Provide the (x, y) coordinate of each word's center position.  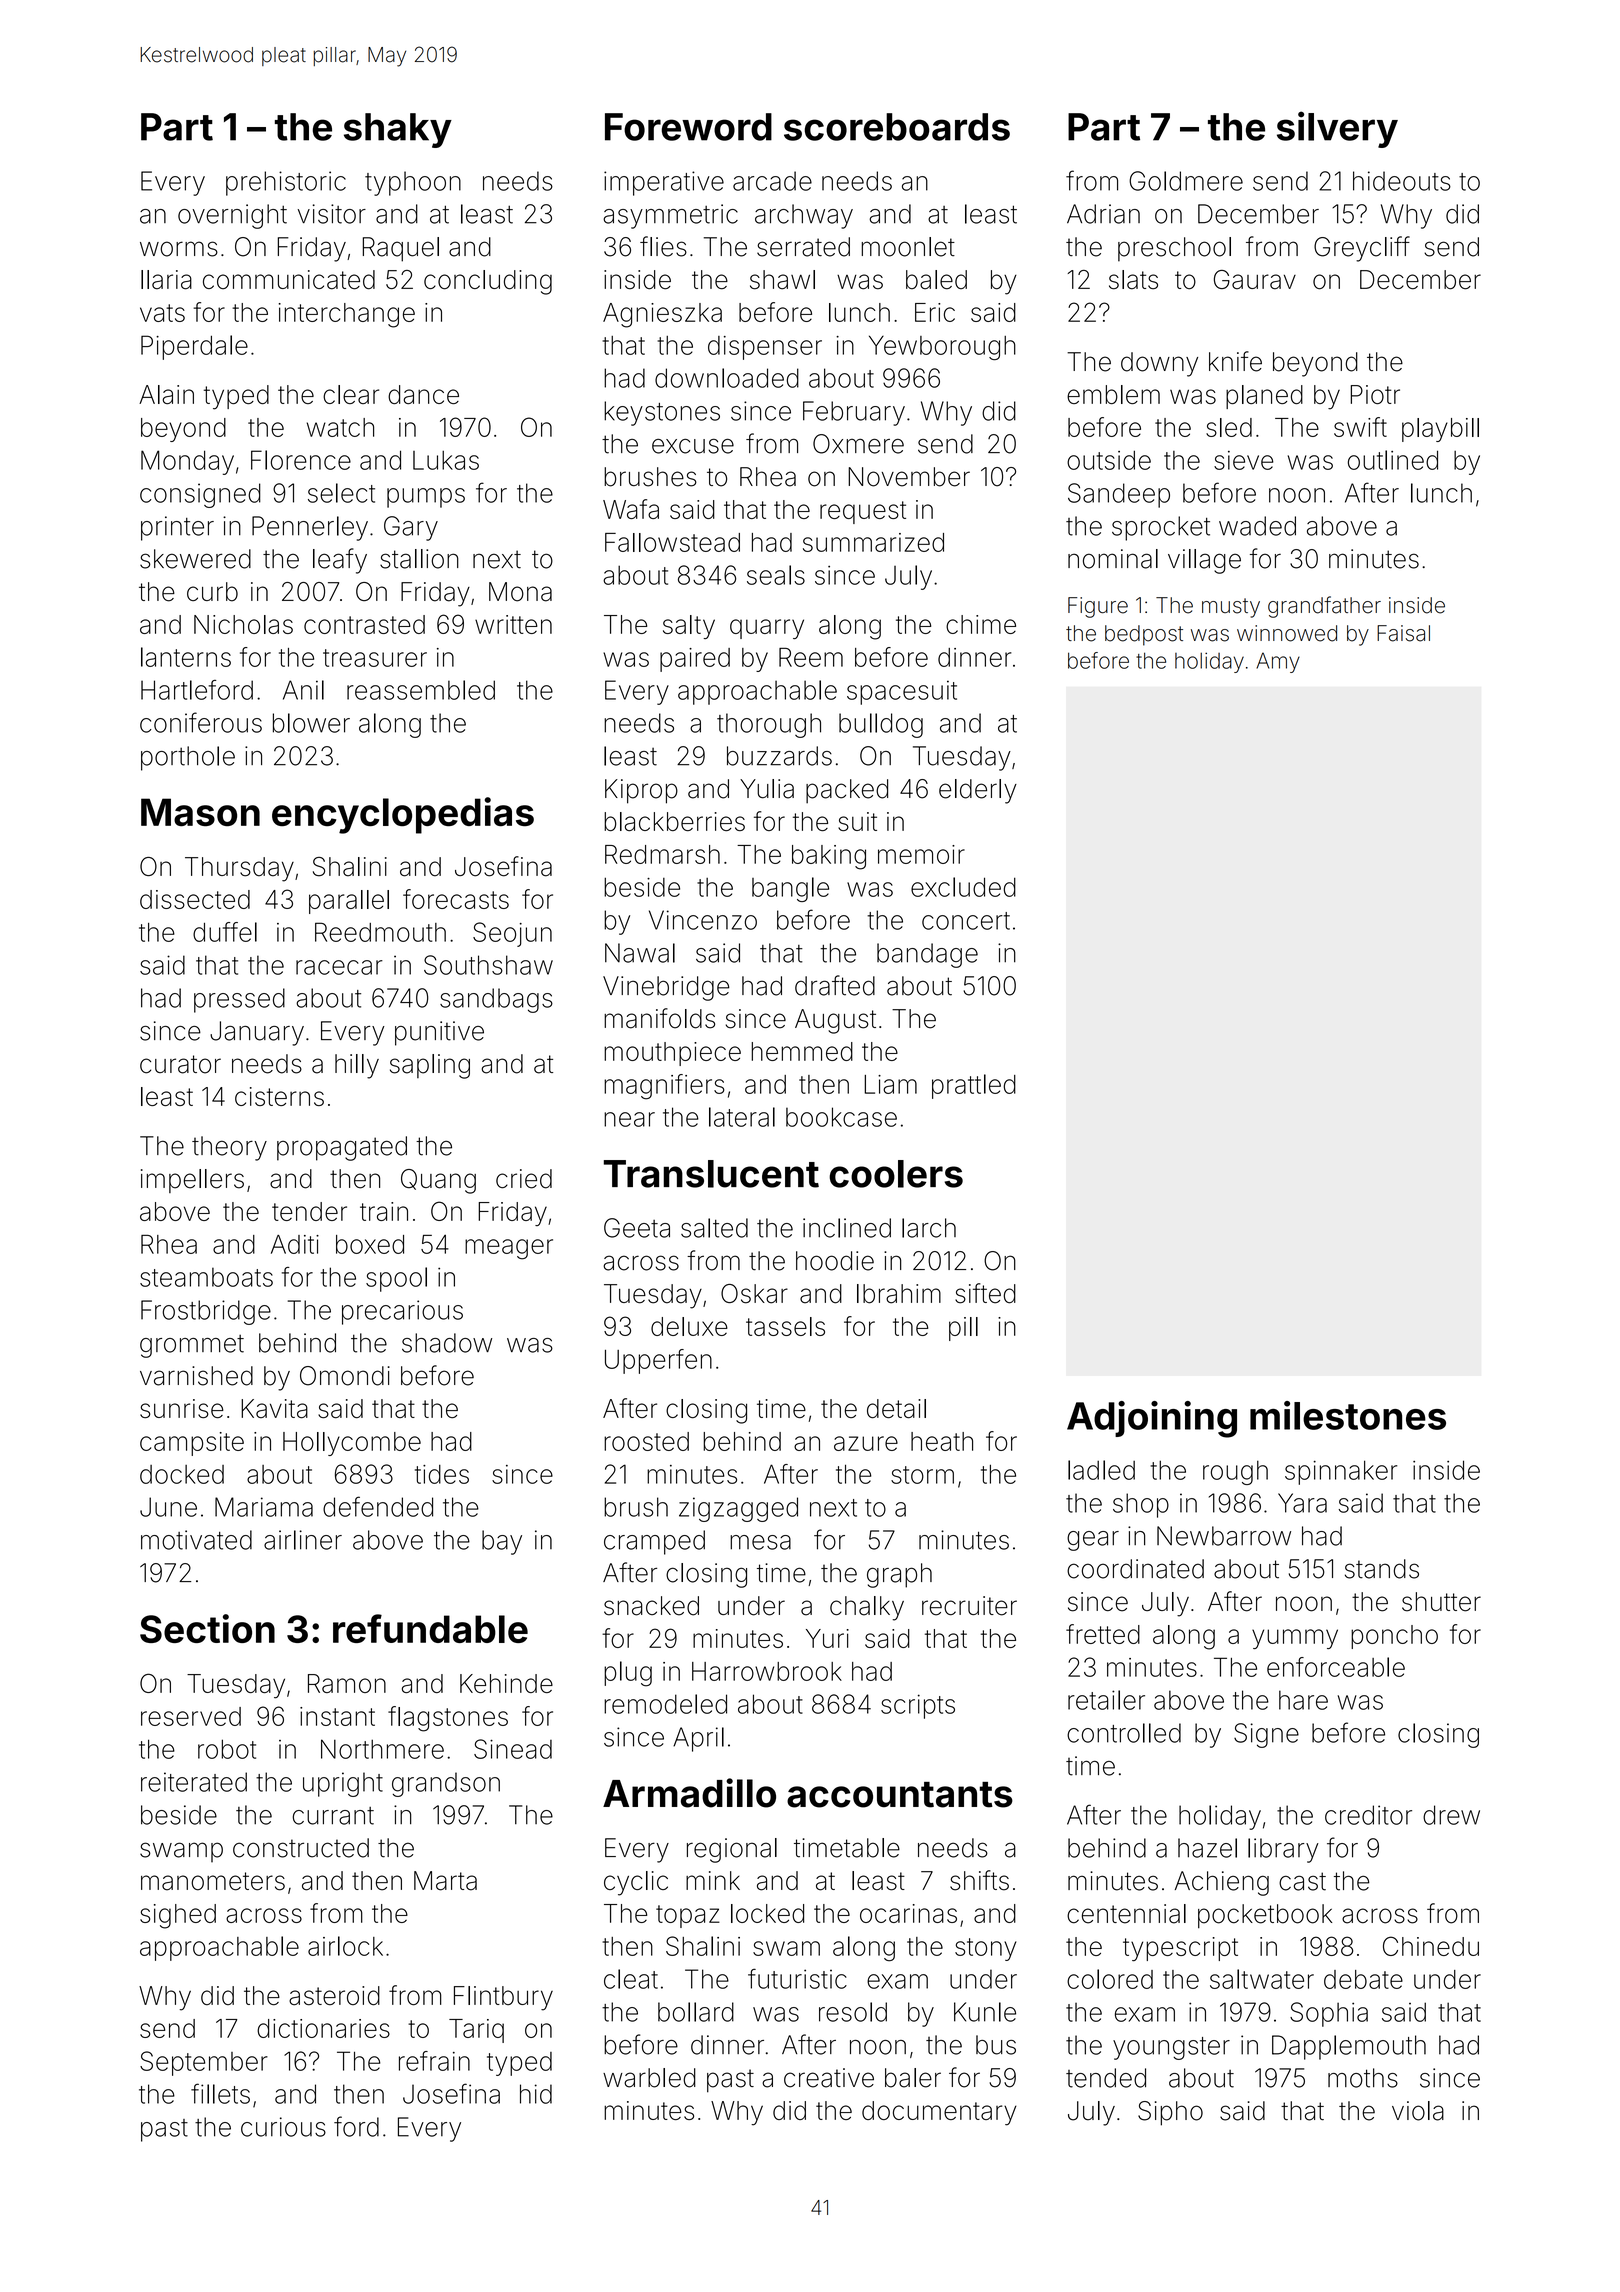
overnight (232, 216)
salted (714, 1228)
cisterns (279, 1096)
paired (695, 660)
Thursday (239, 869)
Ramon (347, 1683)
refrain (434, 2061)
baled (936, 280)
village (1204, 561)
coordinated (1135, 1569)
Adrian (1103, 214)
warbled (649, 2078)
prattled (974, 1086)
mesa (760, 1542)
